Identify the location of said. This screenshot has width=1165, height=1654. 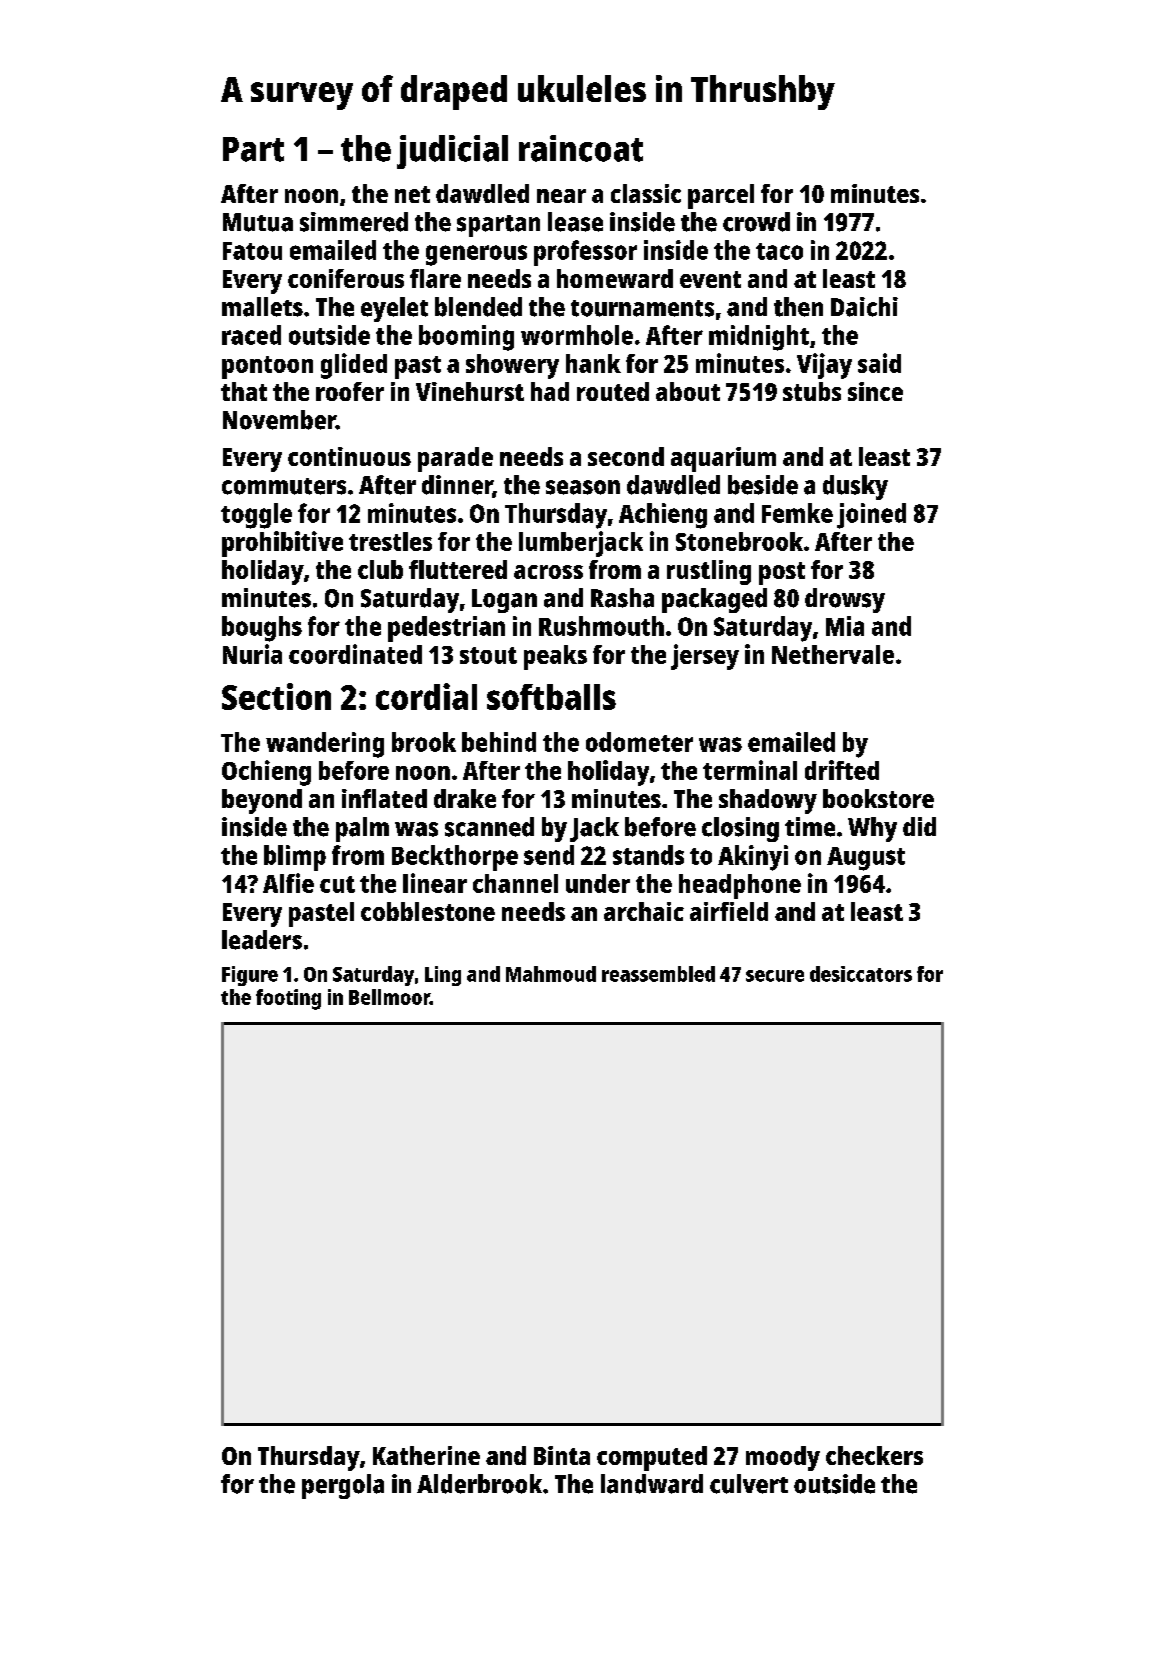
(879, 363).
